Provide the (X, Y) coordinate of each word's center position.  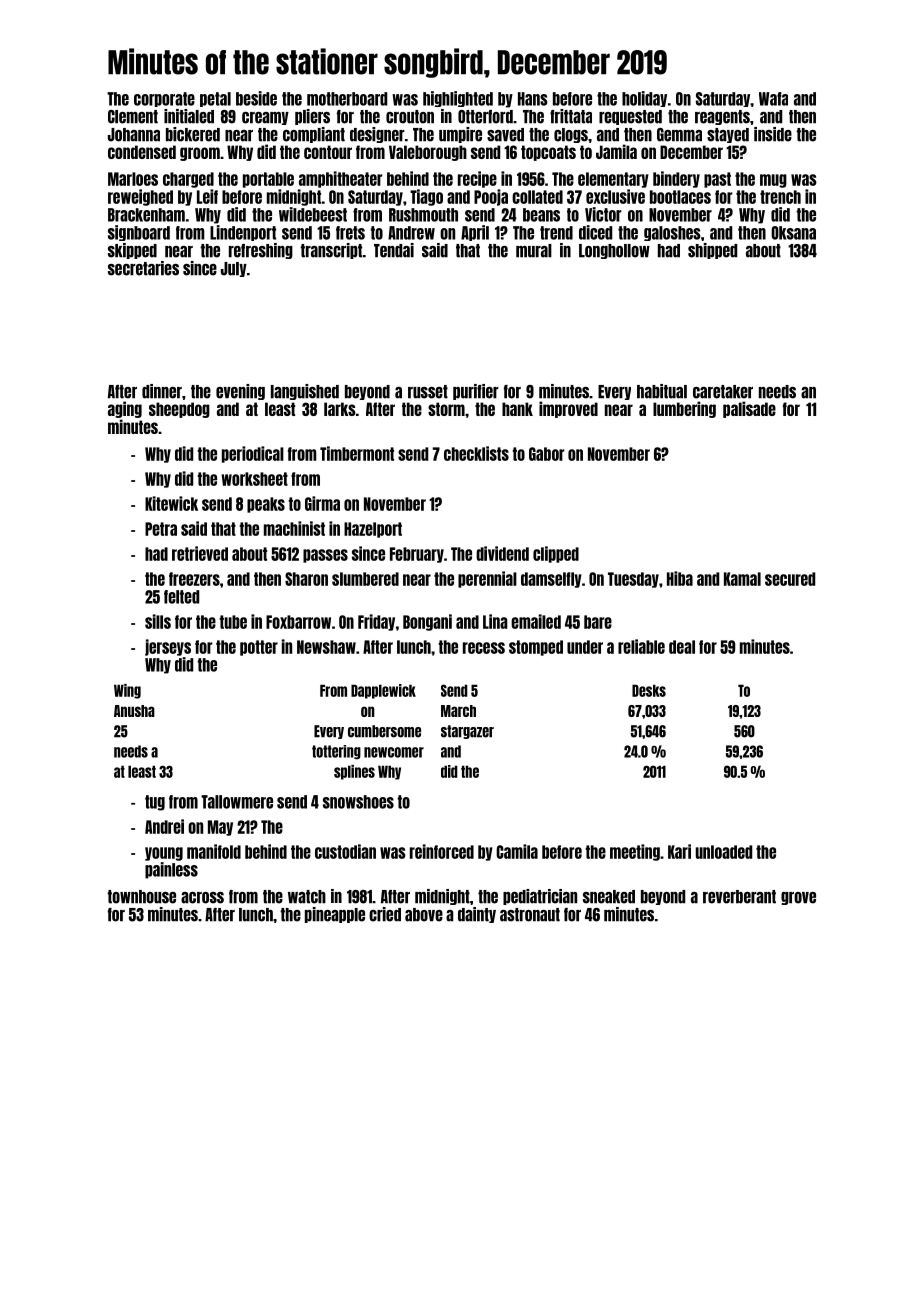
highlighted (458, 99)
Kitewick (171, 503)
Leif (207, 196)
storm (446, 409)
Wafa (773, 99)
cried (385, 914)
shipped (712, 251)
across (202, 898)
